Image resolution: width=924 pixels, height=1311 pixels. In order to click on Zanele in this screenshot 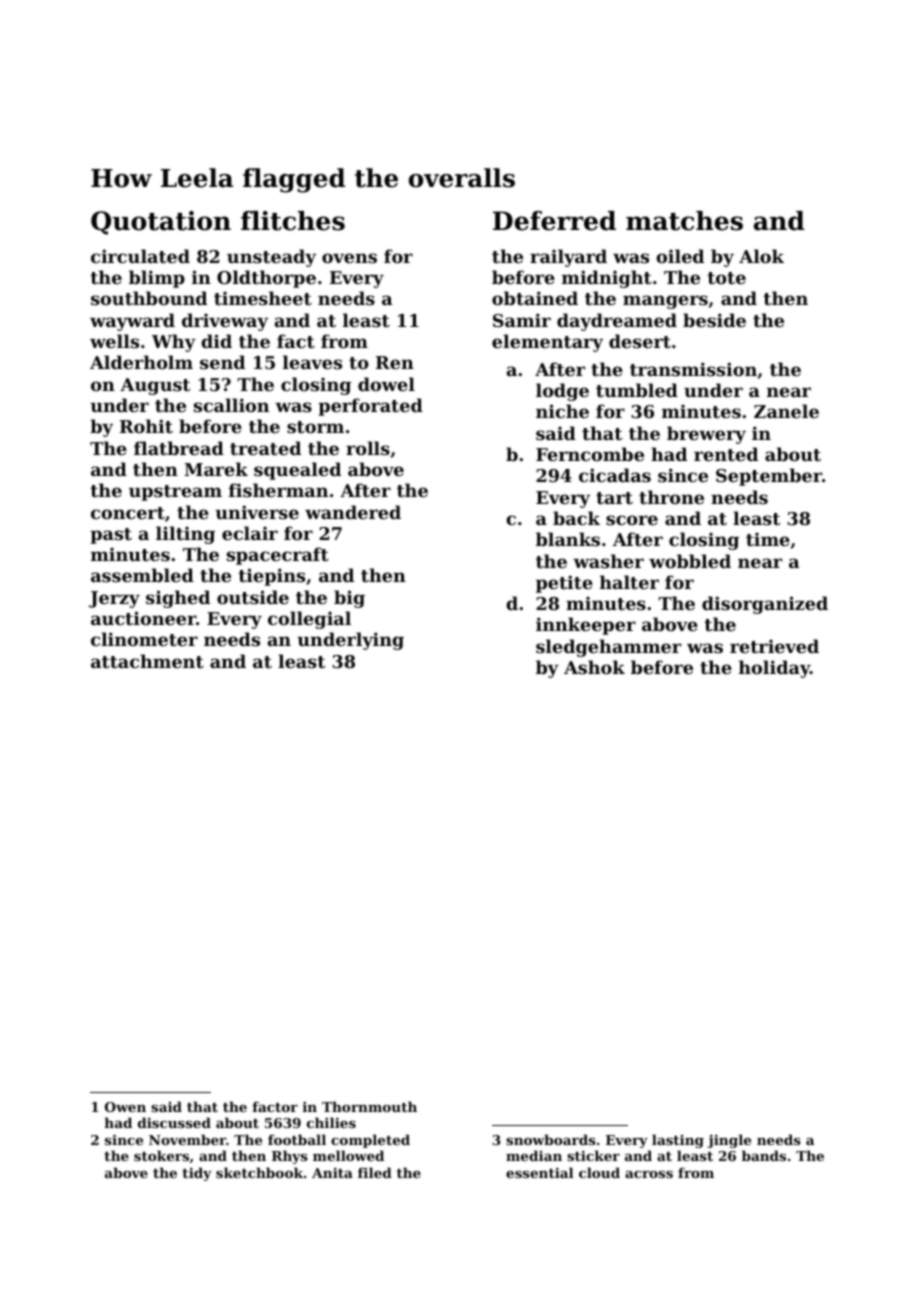, I will do `click(786, 411)`.
